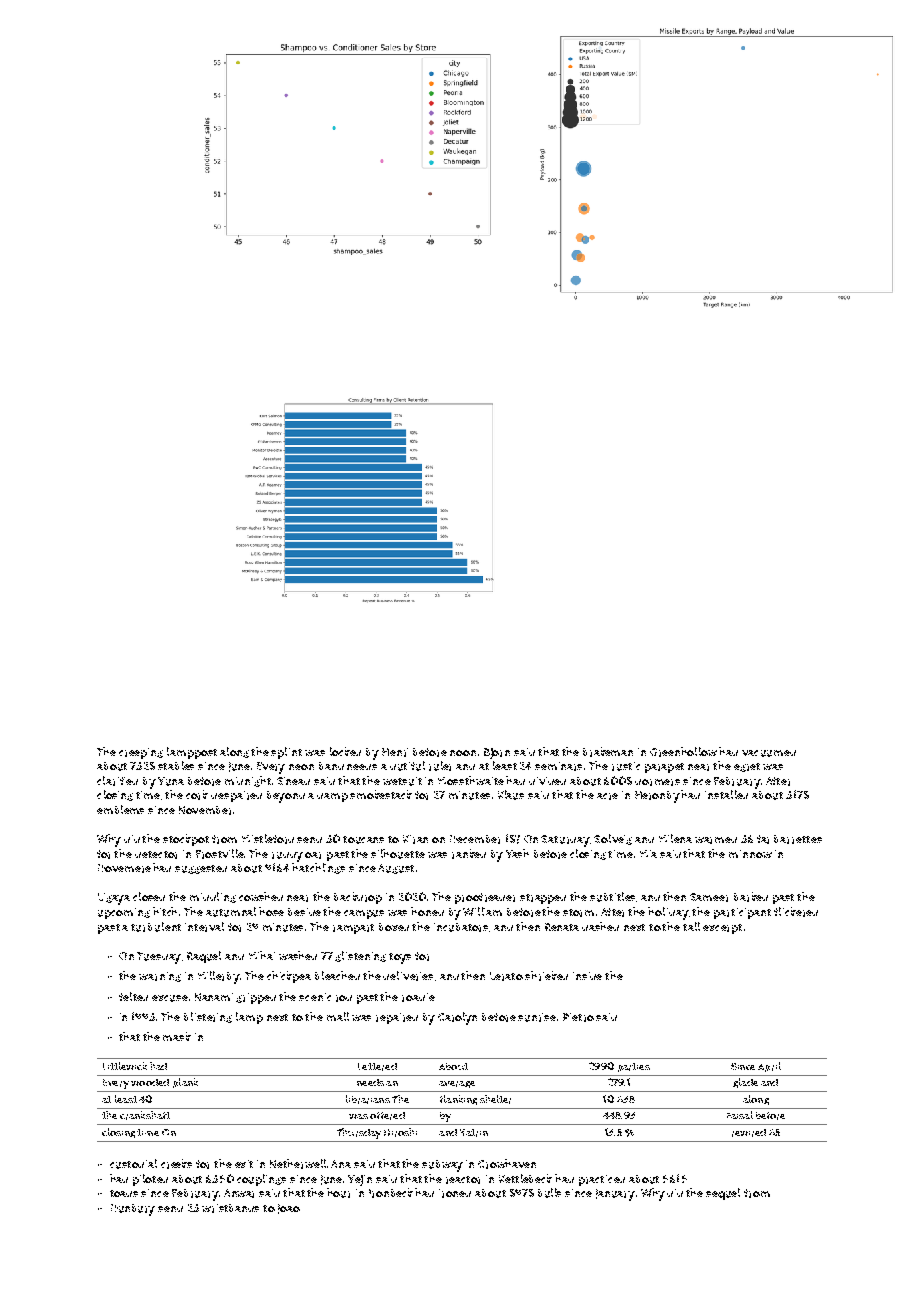 Image resolution: width=924 pixels, height=1308 pixels. I want to click on rustic, so click(626, 766).
